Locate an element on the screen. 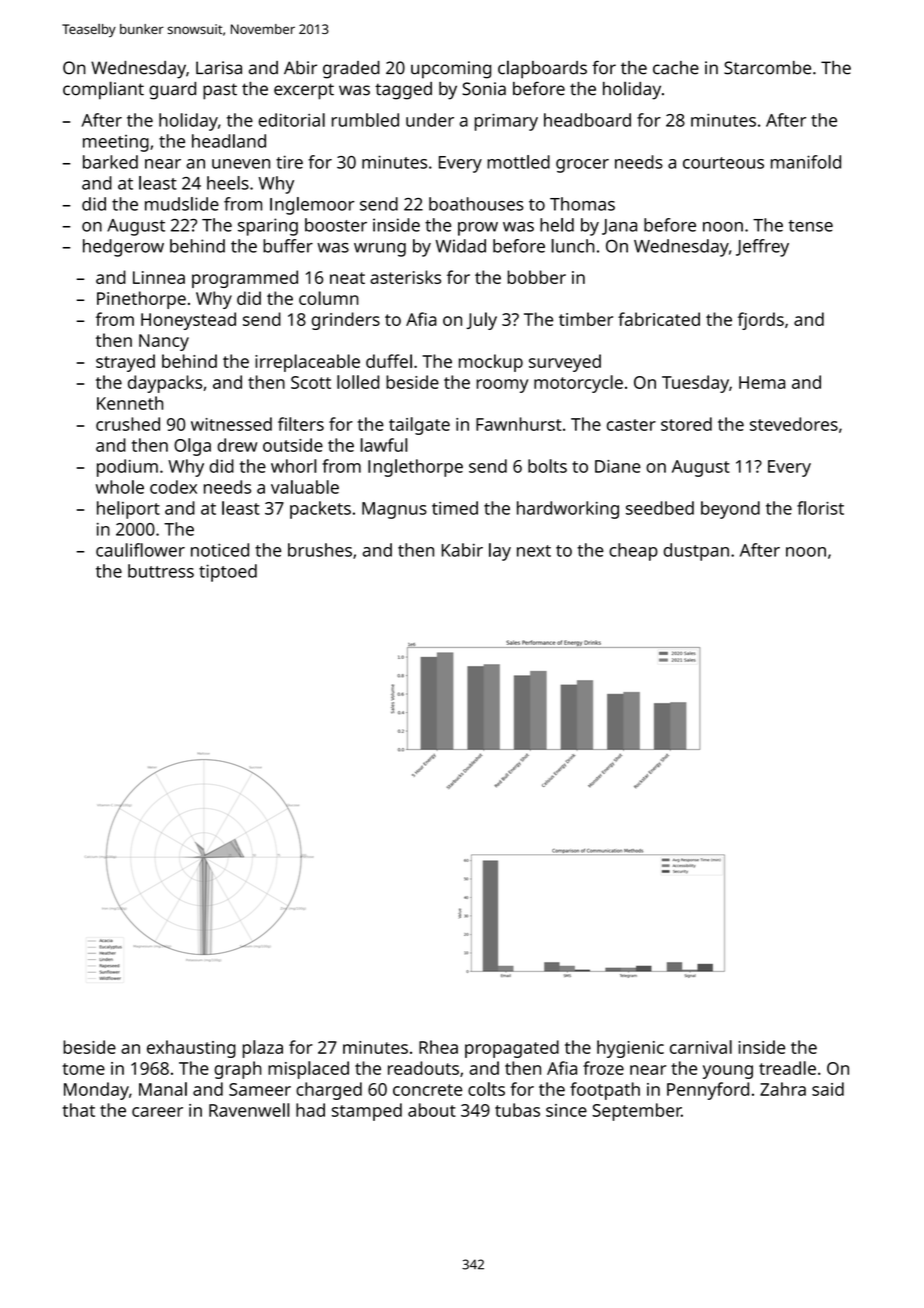 This screenshot has height=1308, width=924. florist is located at coordinates (820, 508).
